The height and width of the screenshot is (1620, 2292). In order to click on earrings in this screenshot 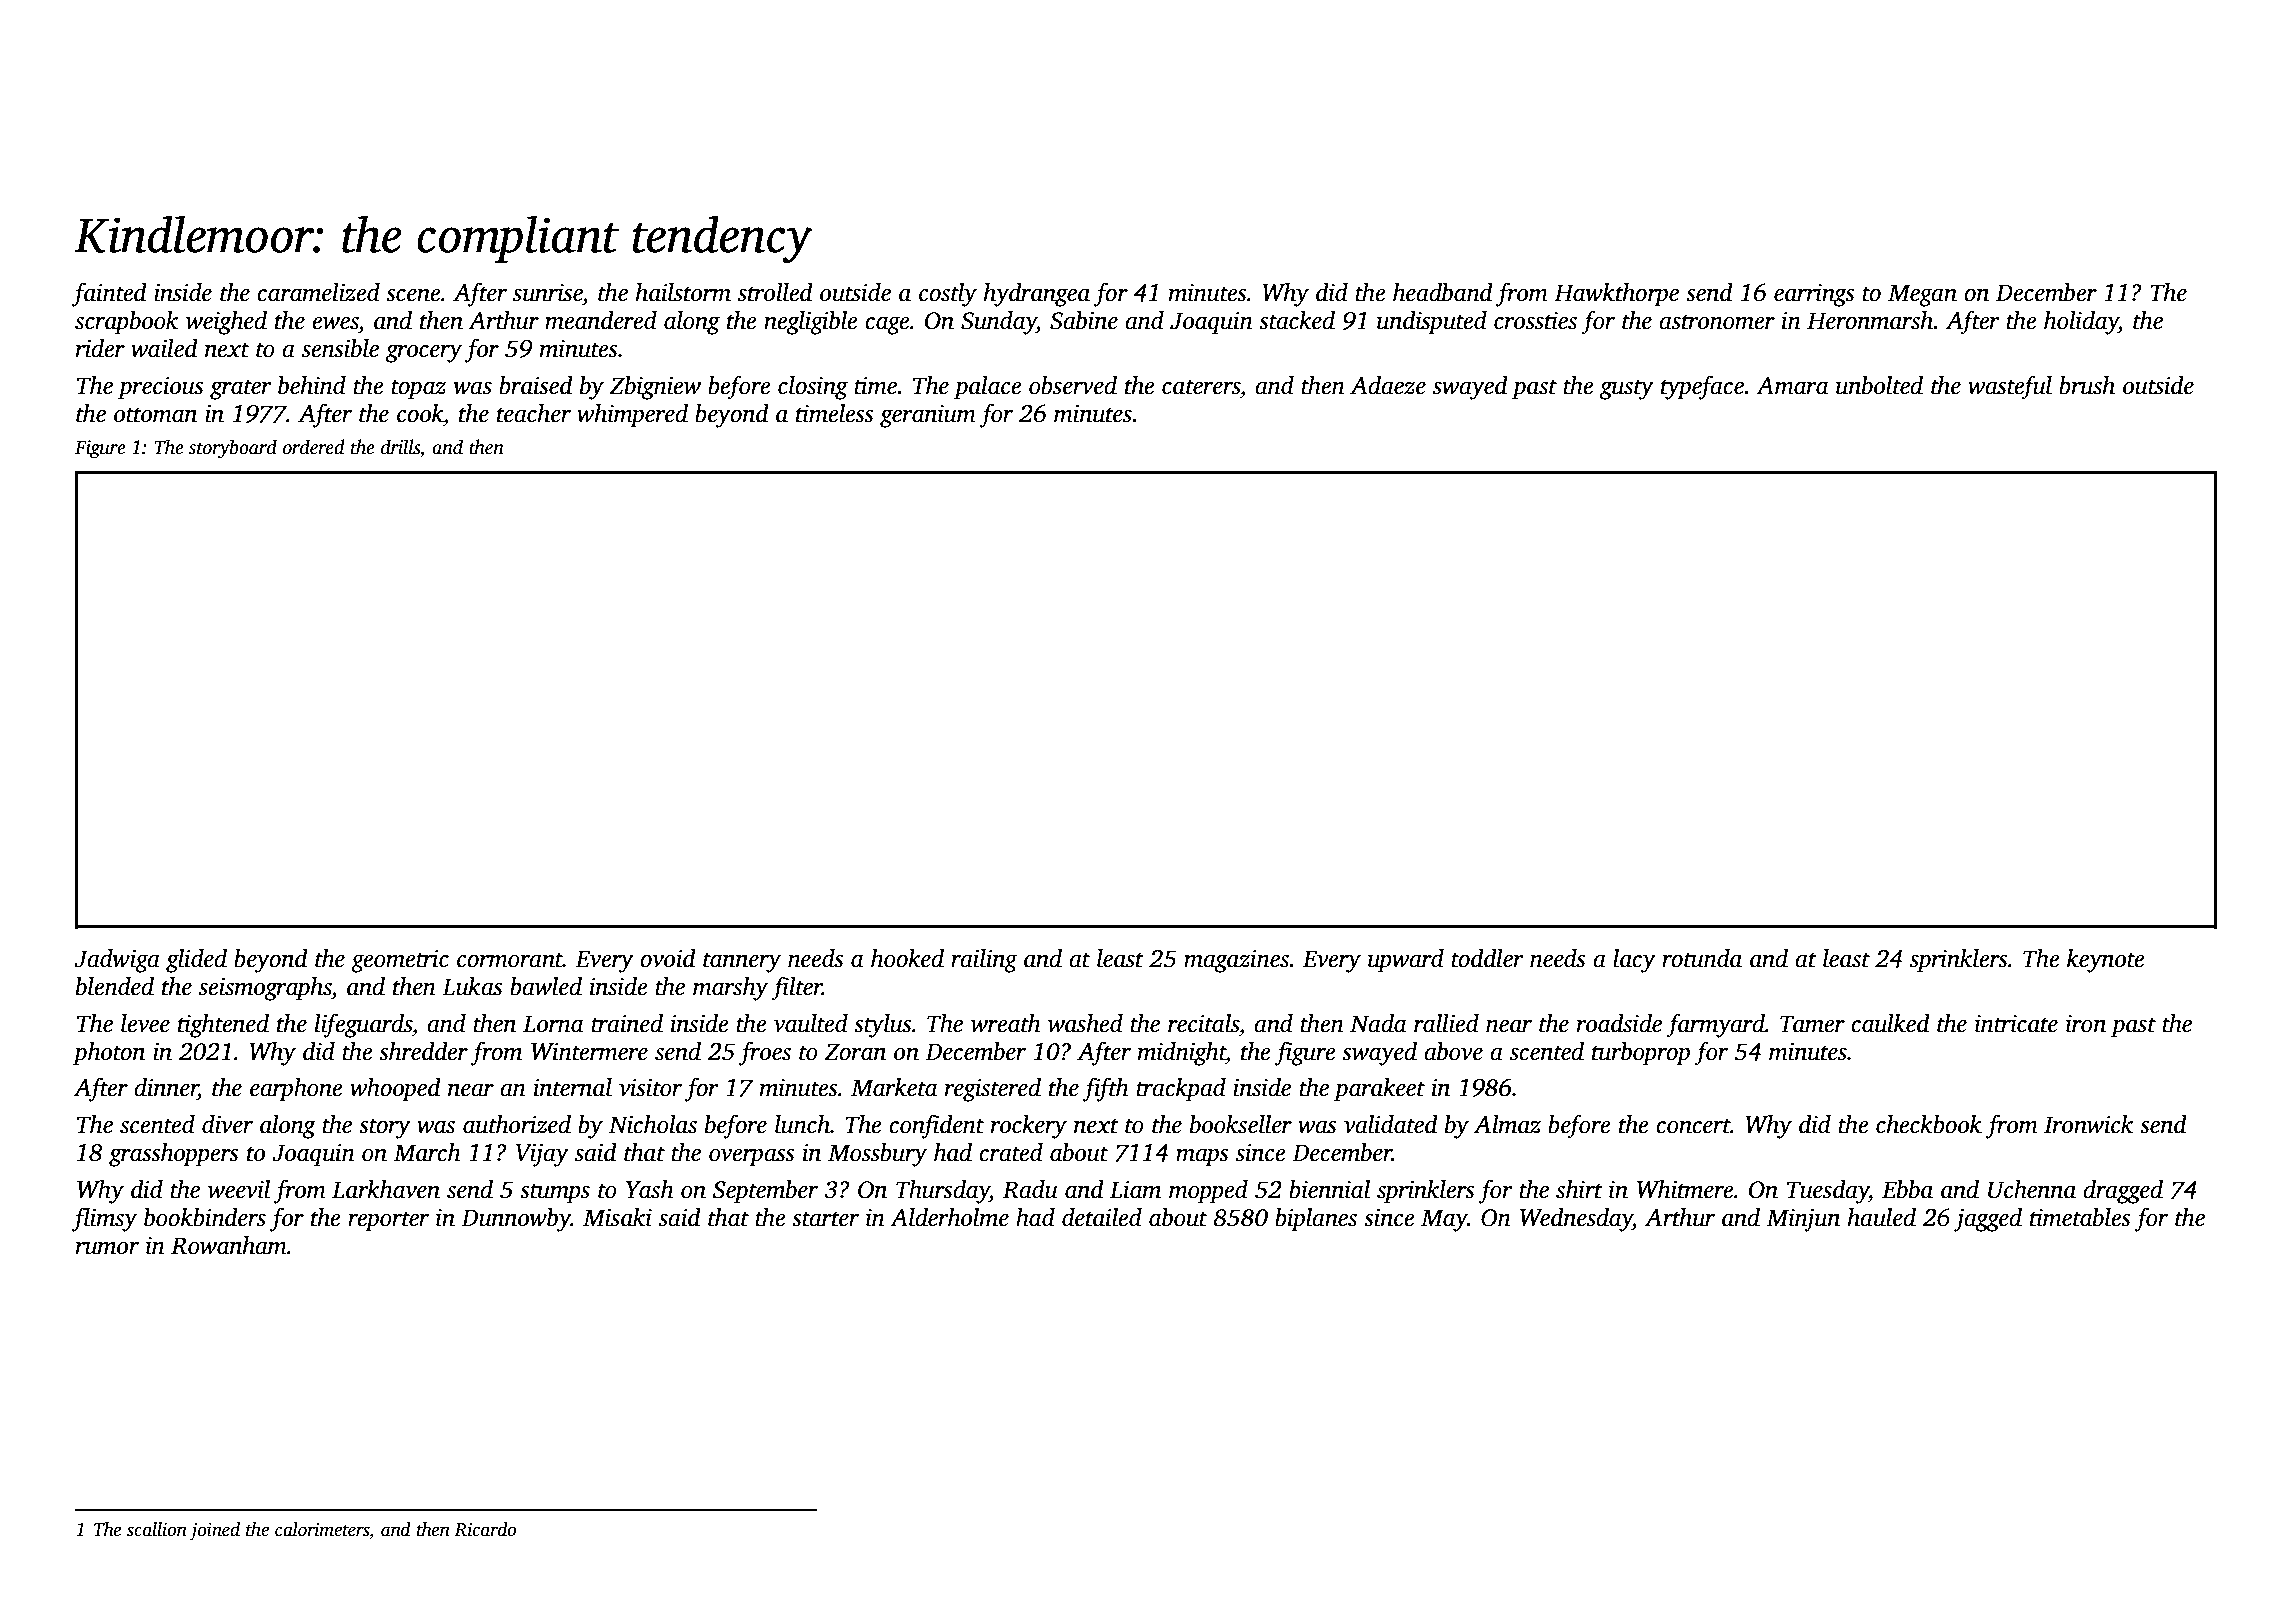, I will do `click(1814, 295)`.
